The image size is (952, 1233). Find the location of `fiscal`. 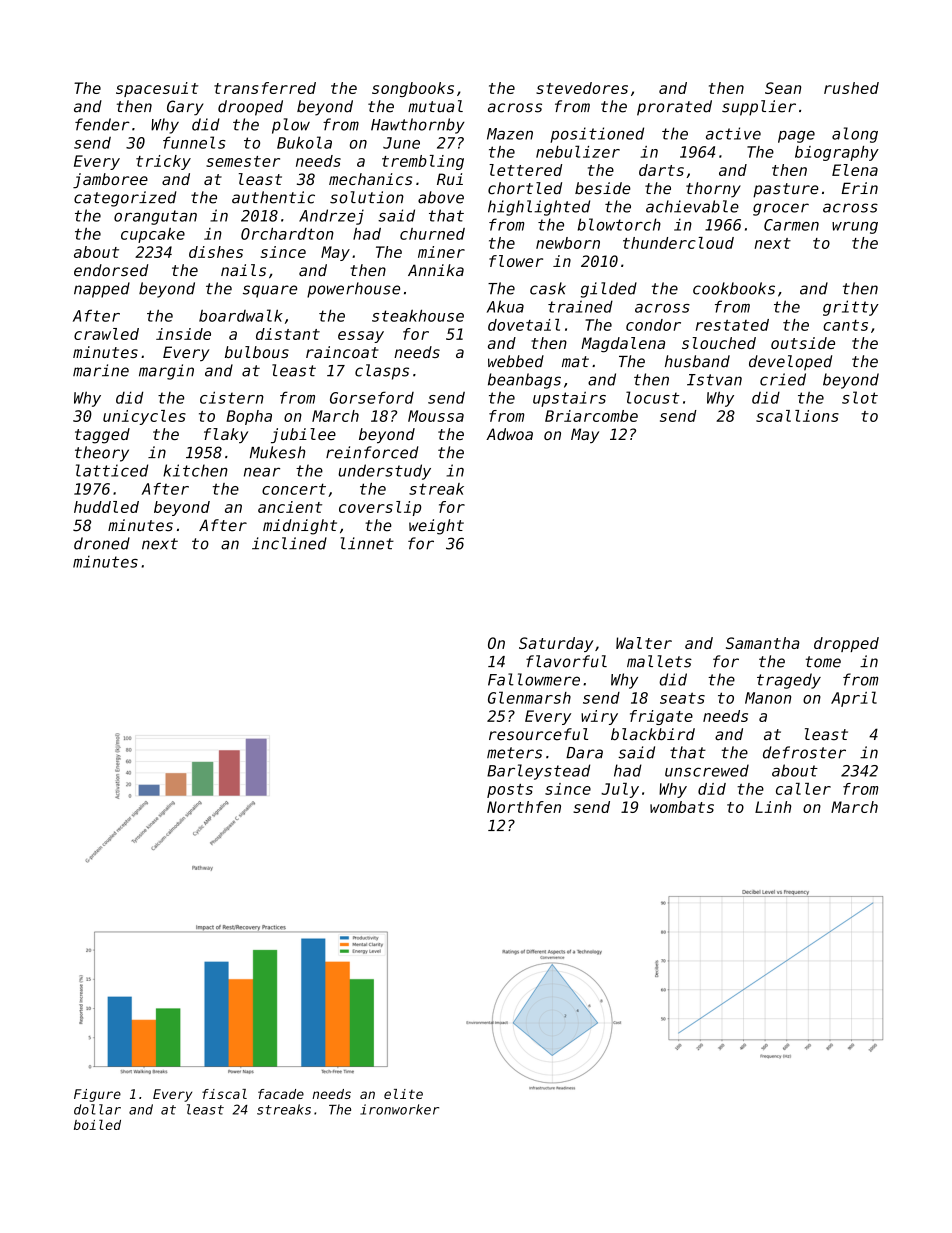

fiscal is located at coordinates (224, 1094).
